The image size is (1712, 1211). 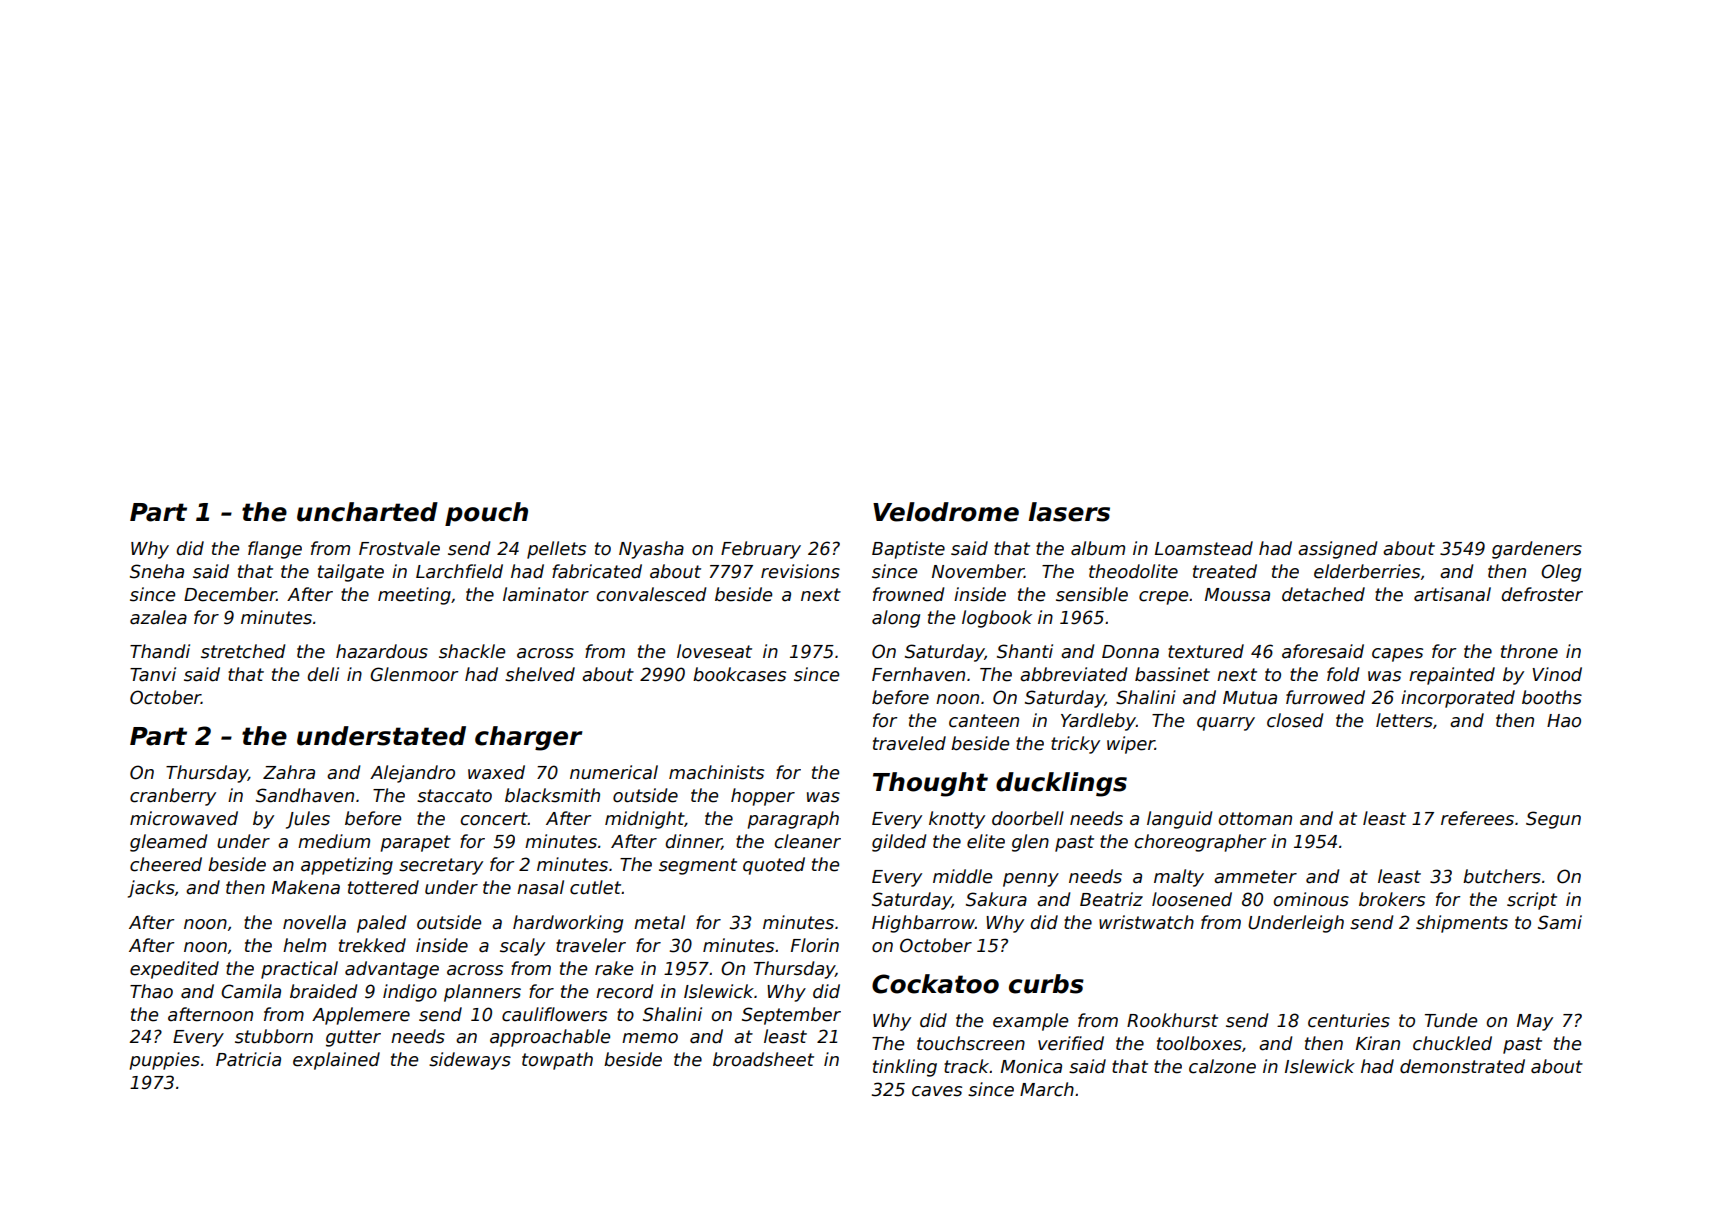 I want to click on Sami, so click(x=1560, y=922).
